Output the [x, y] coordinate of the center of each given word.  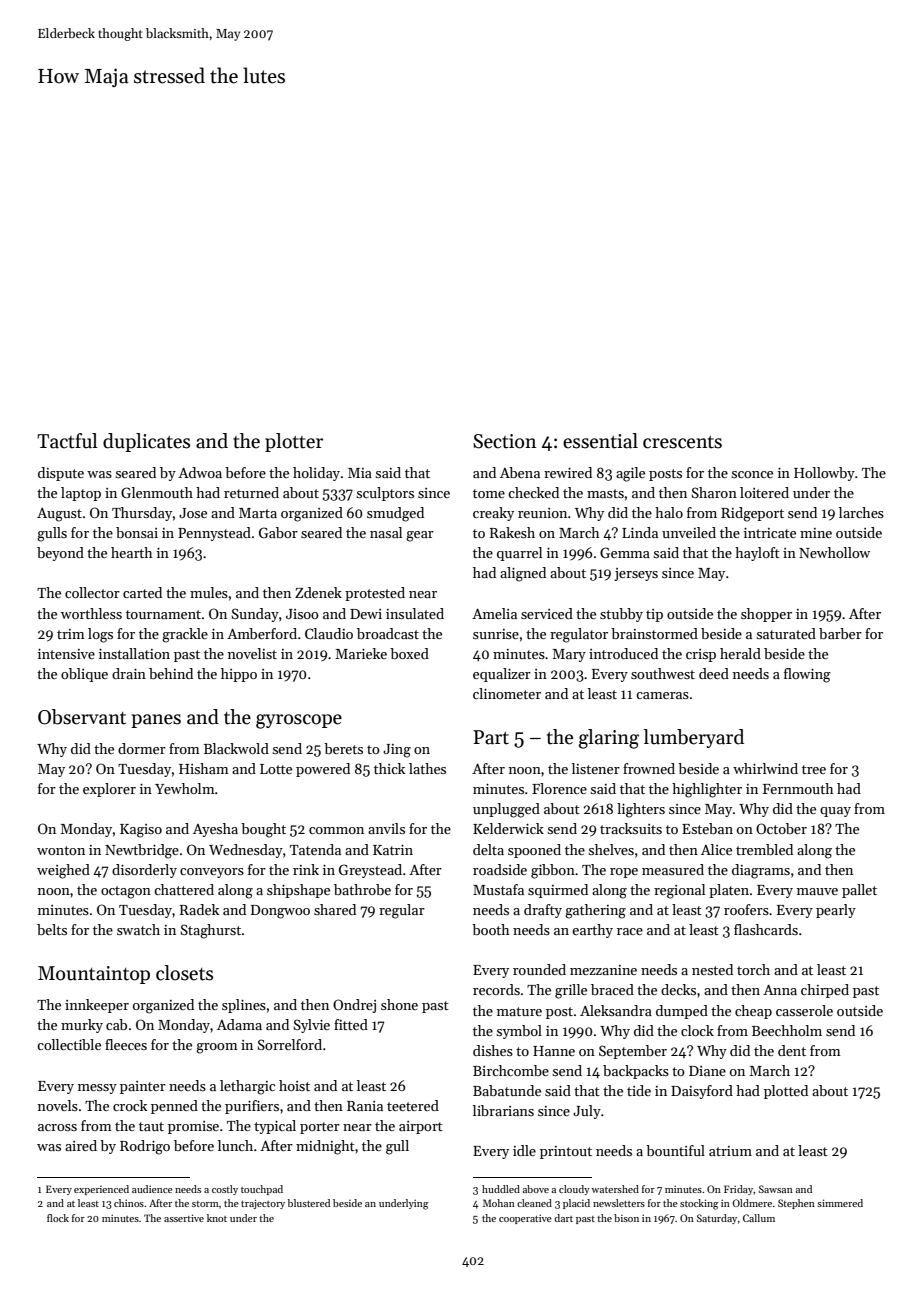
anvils [386, 828]
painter [143, 1087]
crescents [682, 442]
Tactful [67, 441]
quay [835, 812]
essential [600, 441]
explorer [109, 790]
